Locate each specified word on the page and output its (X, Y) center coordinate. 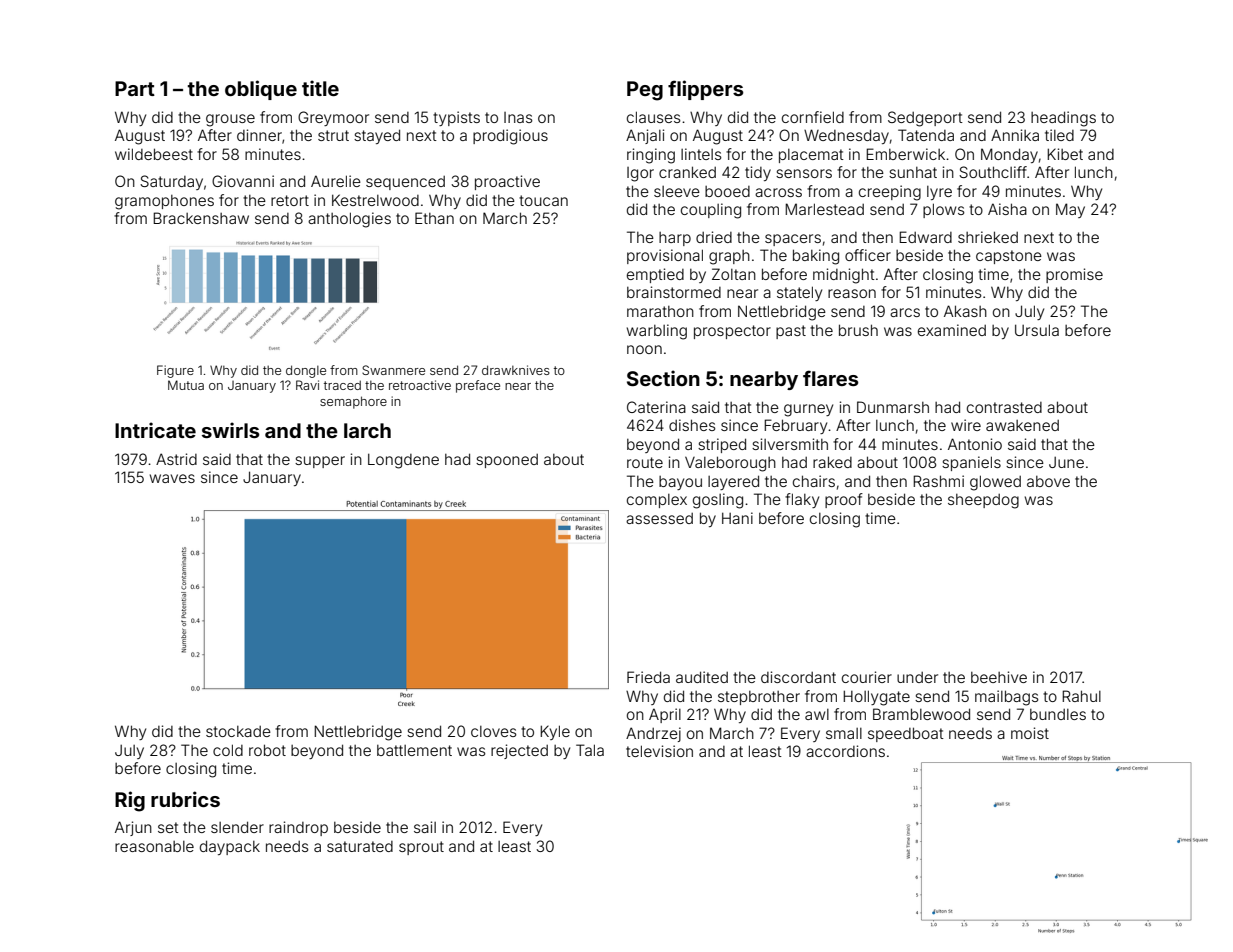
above (1048, 481)
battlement (414, 750)
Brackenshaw (201, 218)
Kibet (1065, 154)
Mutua (186, 385)
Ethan (434, 218)
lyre (939, 193)
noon (644, 349)
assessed (659, 518)
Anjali (645, 136)
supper (320, 462)
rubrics (185, 799)
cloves (494, 731)
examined (952, 330)
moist (1030, 733)
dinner (259, 135)
